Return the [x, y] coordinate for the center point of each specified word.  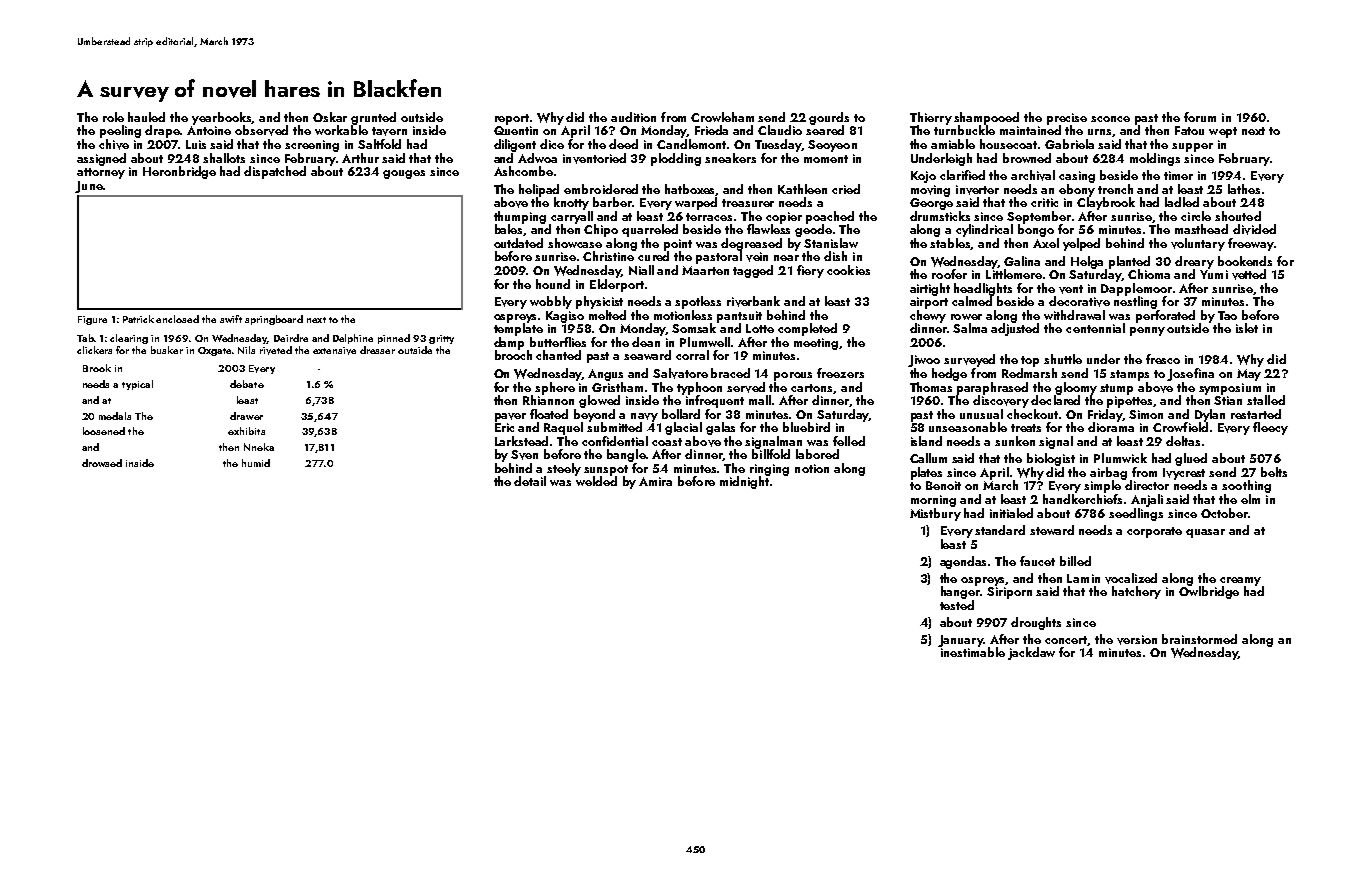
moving [930, 191]
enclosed [177, 319]
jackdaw [1031, 653]
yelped [1081, 244]
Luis [196, 144]
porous [793, 376]
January [960, 641]
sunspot [606, 470]
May [1249, 375]
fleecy [1270, 428]
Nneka [259, 447]
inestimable [973, 652]
